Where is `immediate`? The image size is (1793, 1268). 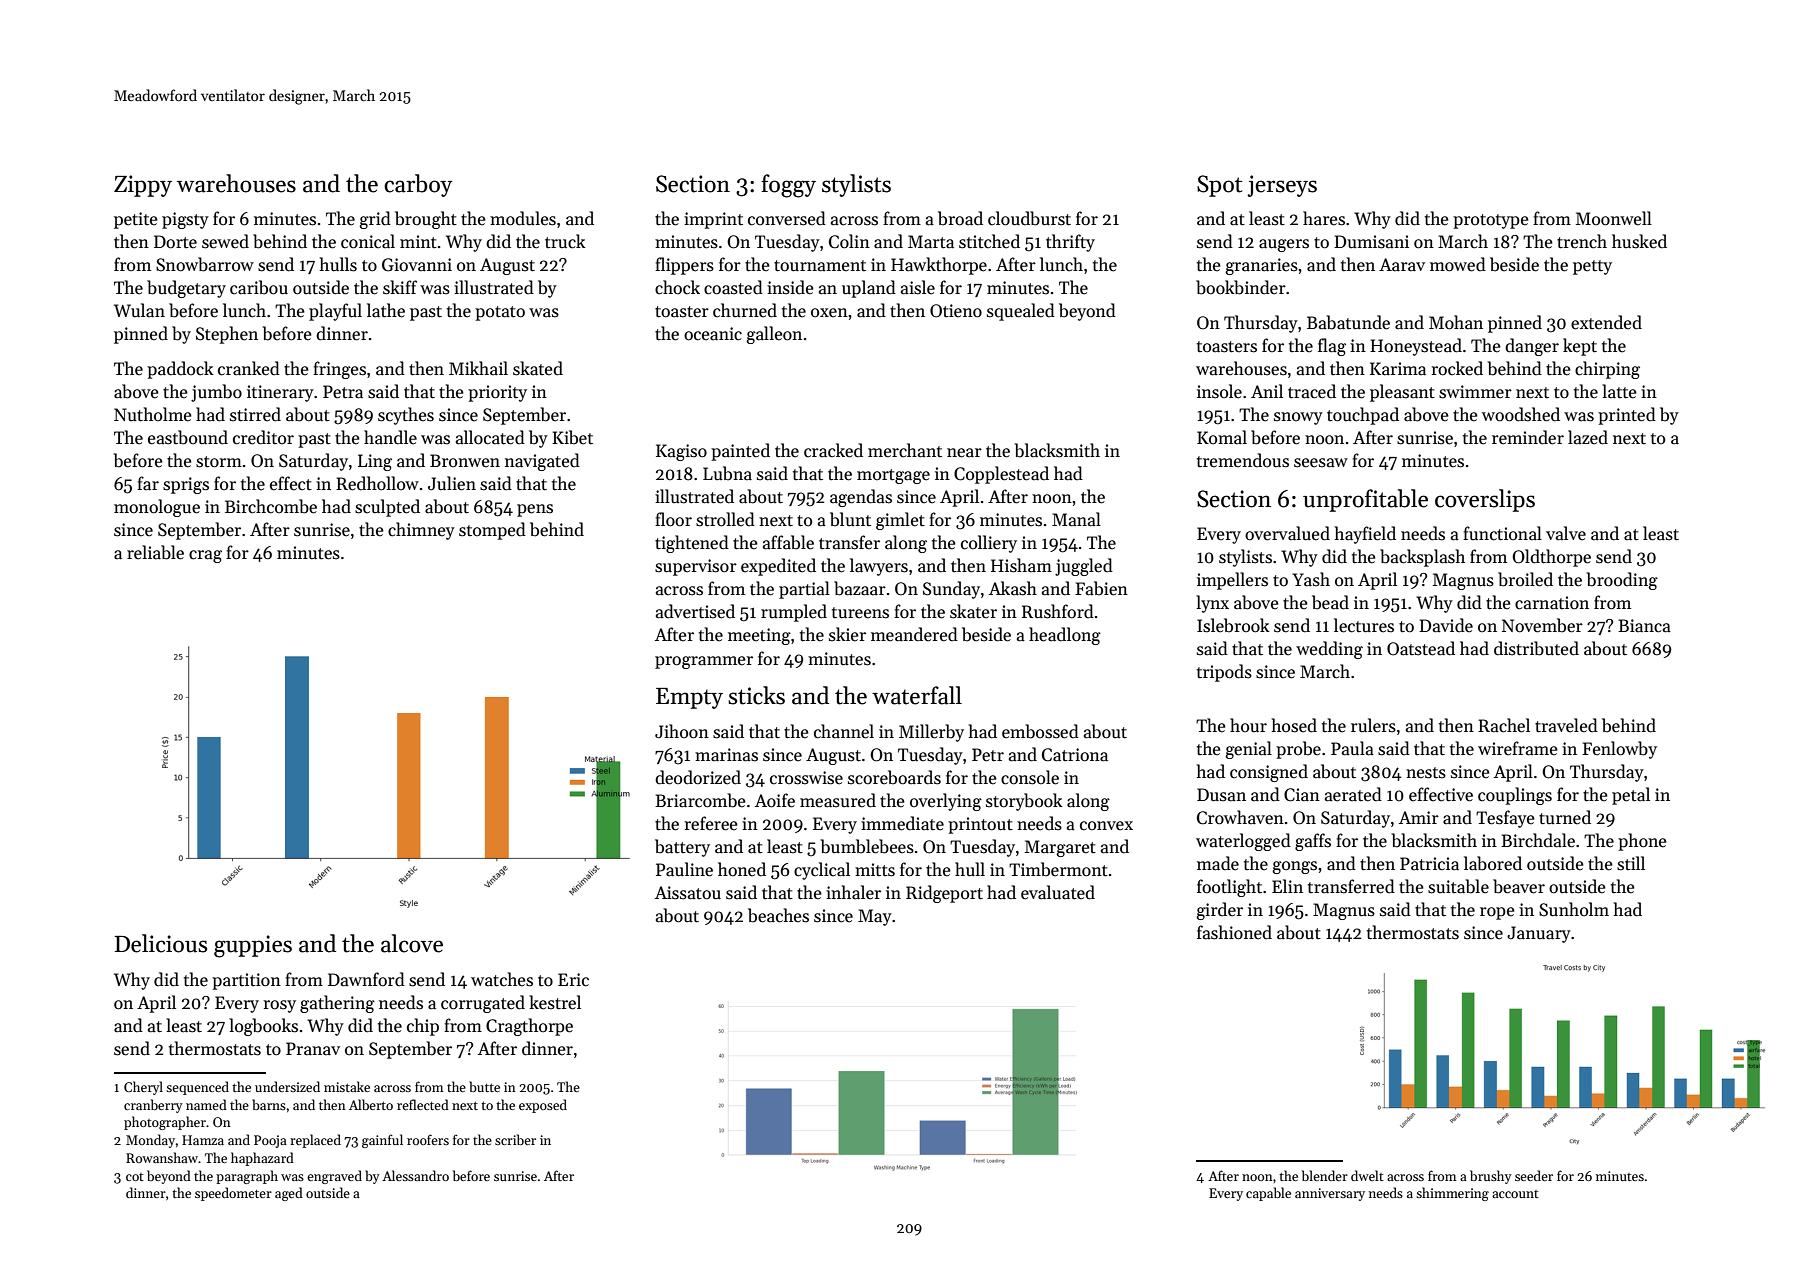
immediate is located at coordinates (902, 823).
